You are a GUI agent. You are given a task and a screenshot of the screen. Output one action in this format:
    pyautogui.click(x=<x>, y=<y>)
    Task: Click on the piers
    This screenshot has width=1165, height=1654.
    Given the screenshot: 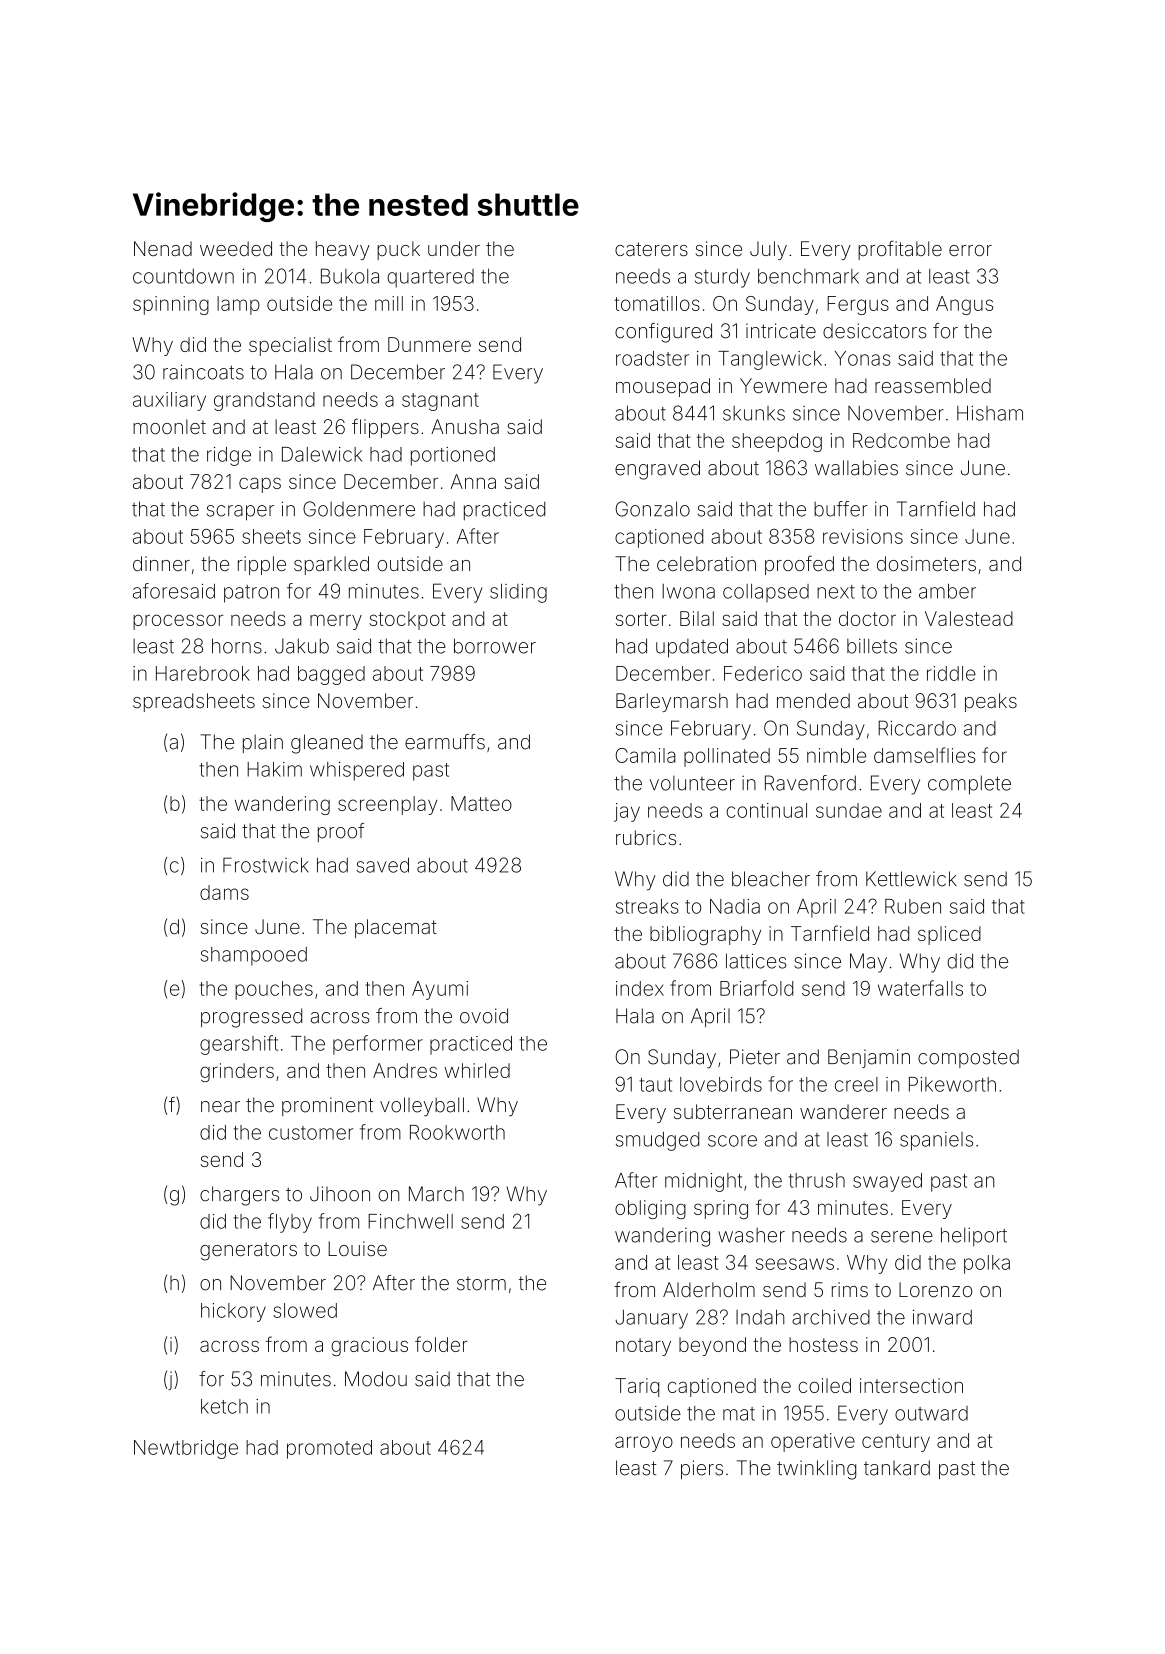 What is the action you would take?
    pyautogui.click(x=702, y=1469)
